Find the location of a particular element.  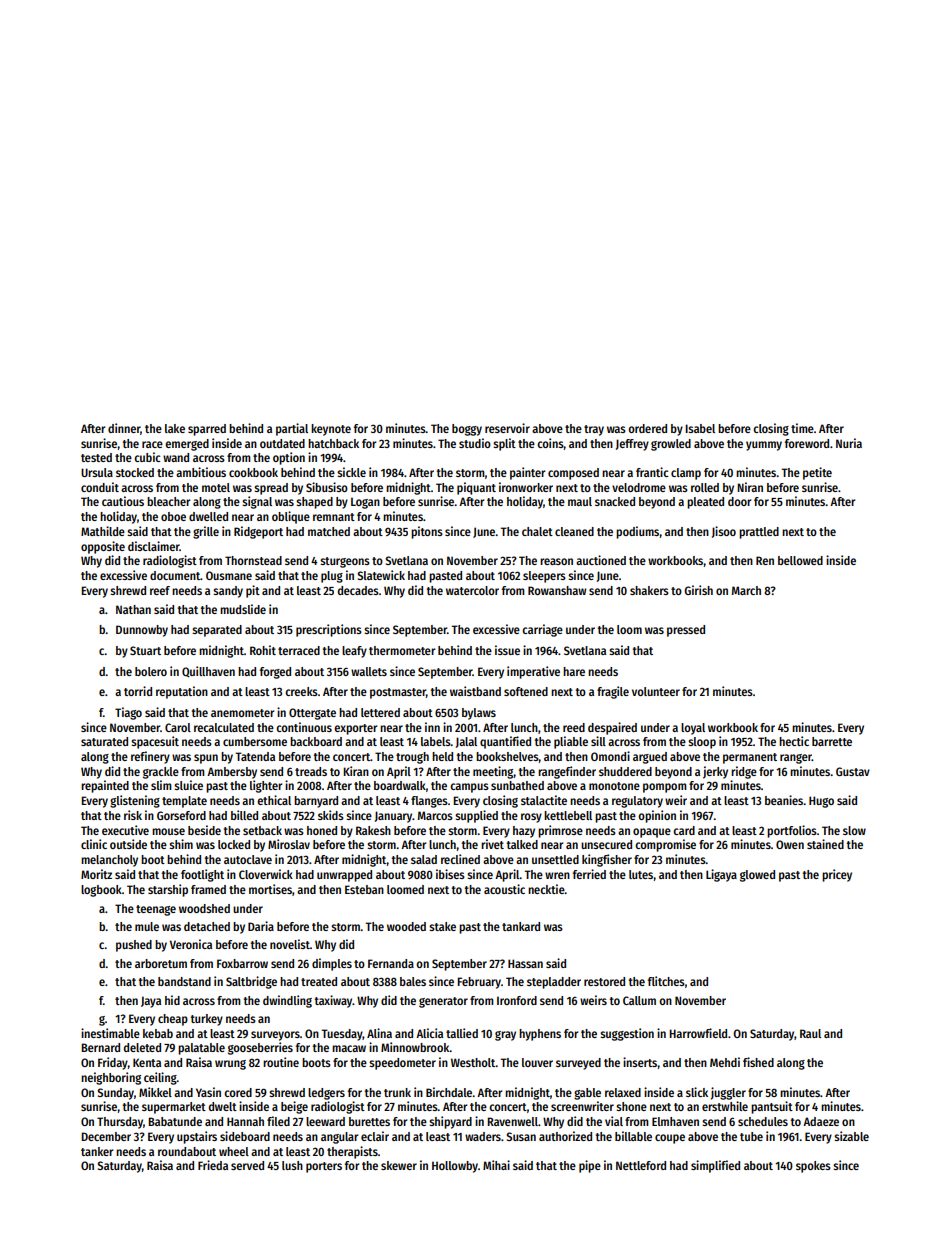

hyphens is located at coordinates (540, 1035).
